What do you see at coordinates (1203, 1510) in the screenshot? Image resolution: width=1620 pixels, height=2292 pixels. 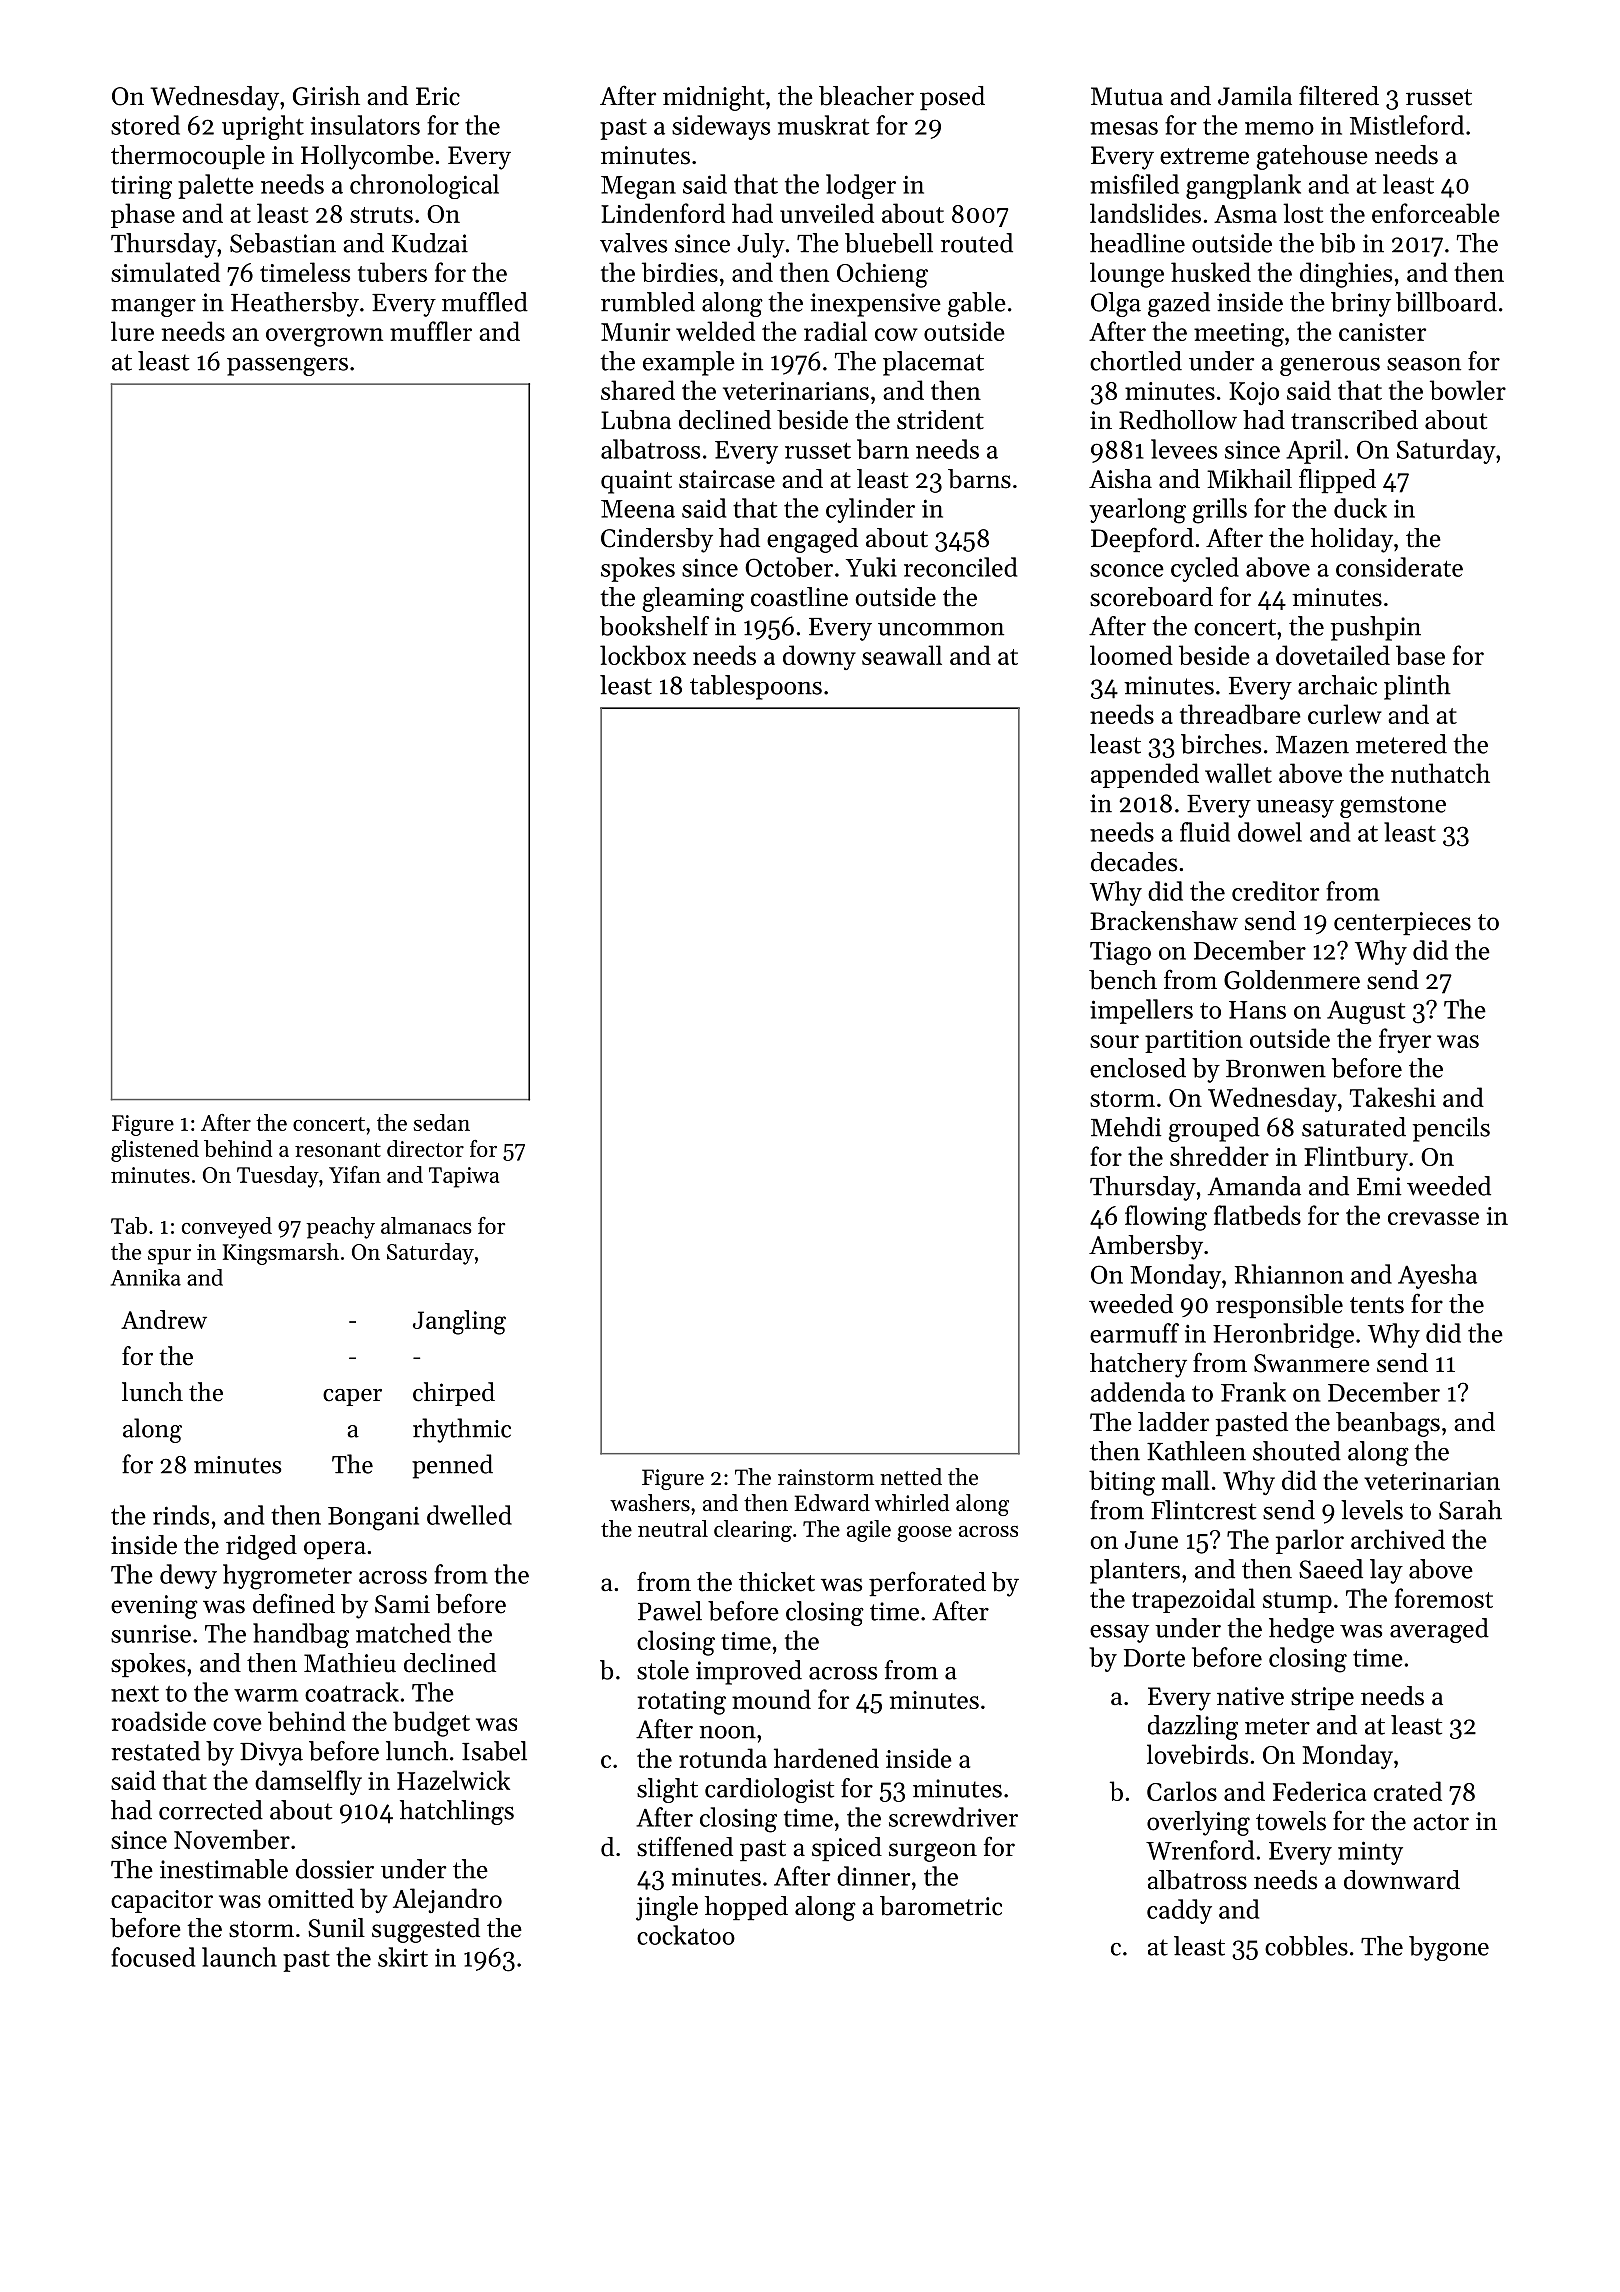 I see `Flintcrest` at bounding box center [1203, 1510].
